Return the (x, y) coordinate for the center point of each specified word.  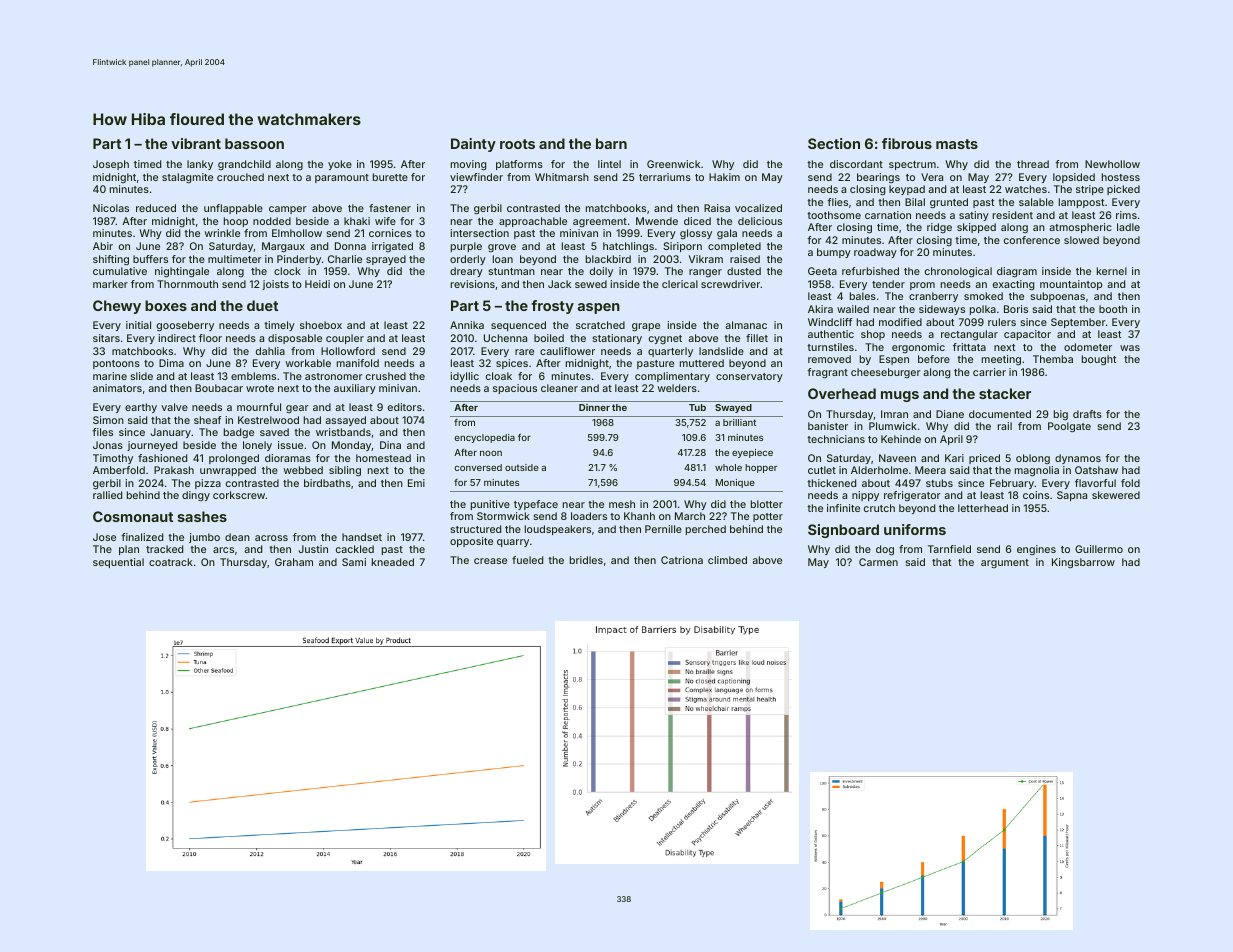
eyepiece (752, 453)
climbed (727, 560)
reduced (156, 208)
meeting (1001, 360)
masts (957, 144)
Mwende (657, 221)
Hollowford (348, 351)
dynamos (1078, 459)
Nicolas (111, 208)
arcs (223, 550)
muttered (702, 363)
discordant (856, 164)
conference (1032, 240)
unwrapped (228, 471)
